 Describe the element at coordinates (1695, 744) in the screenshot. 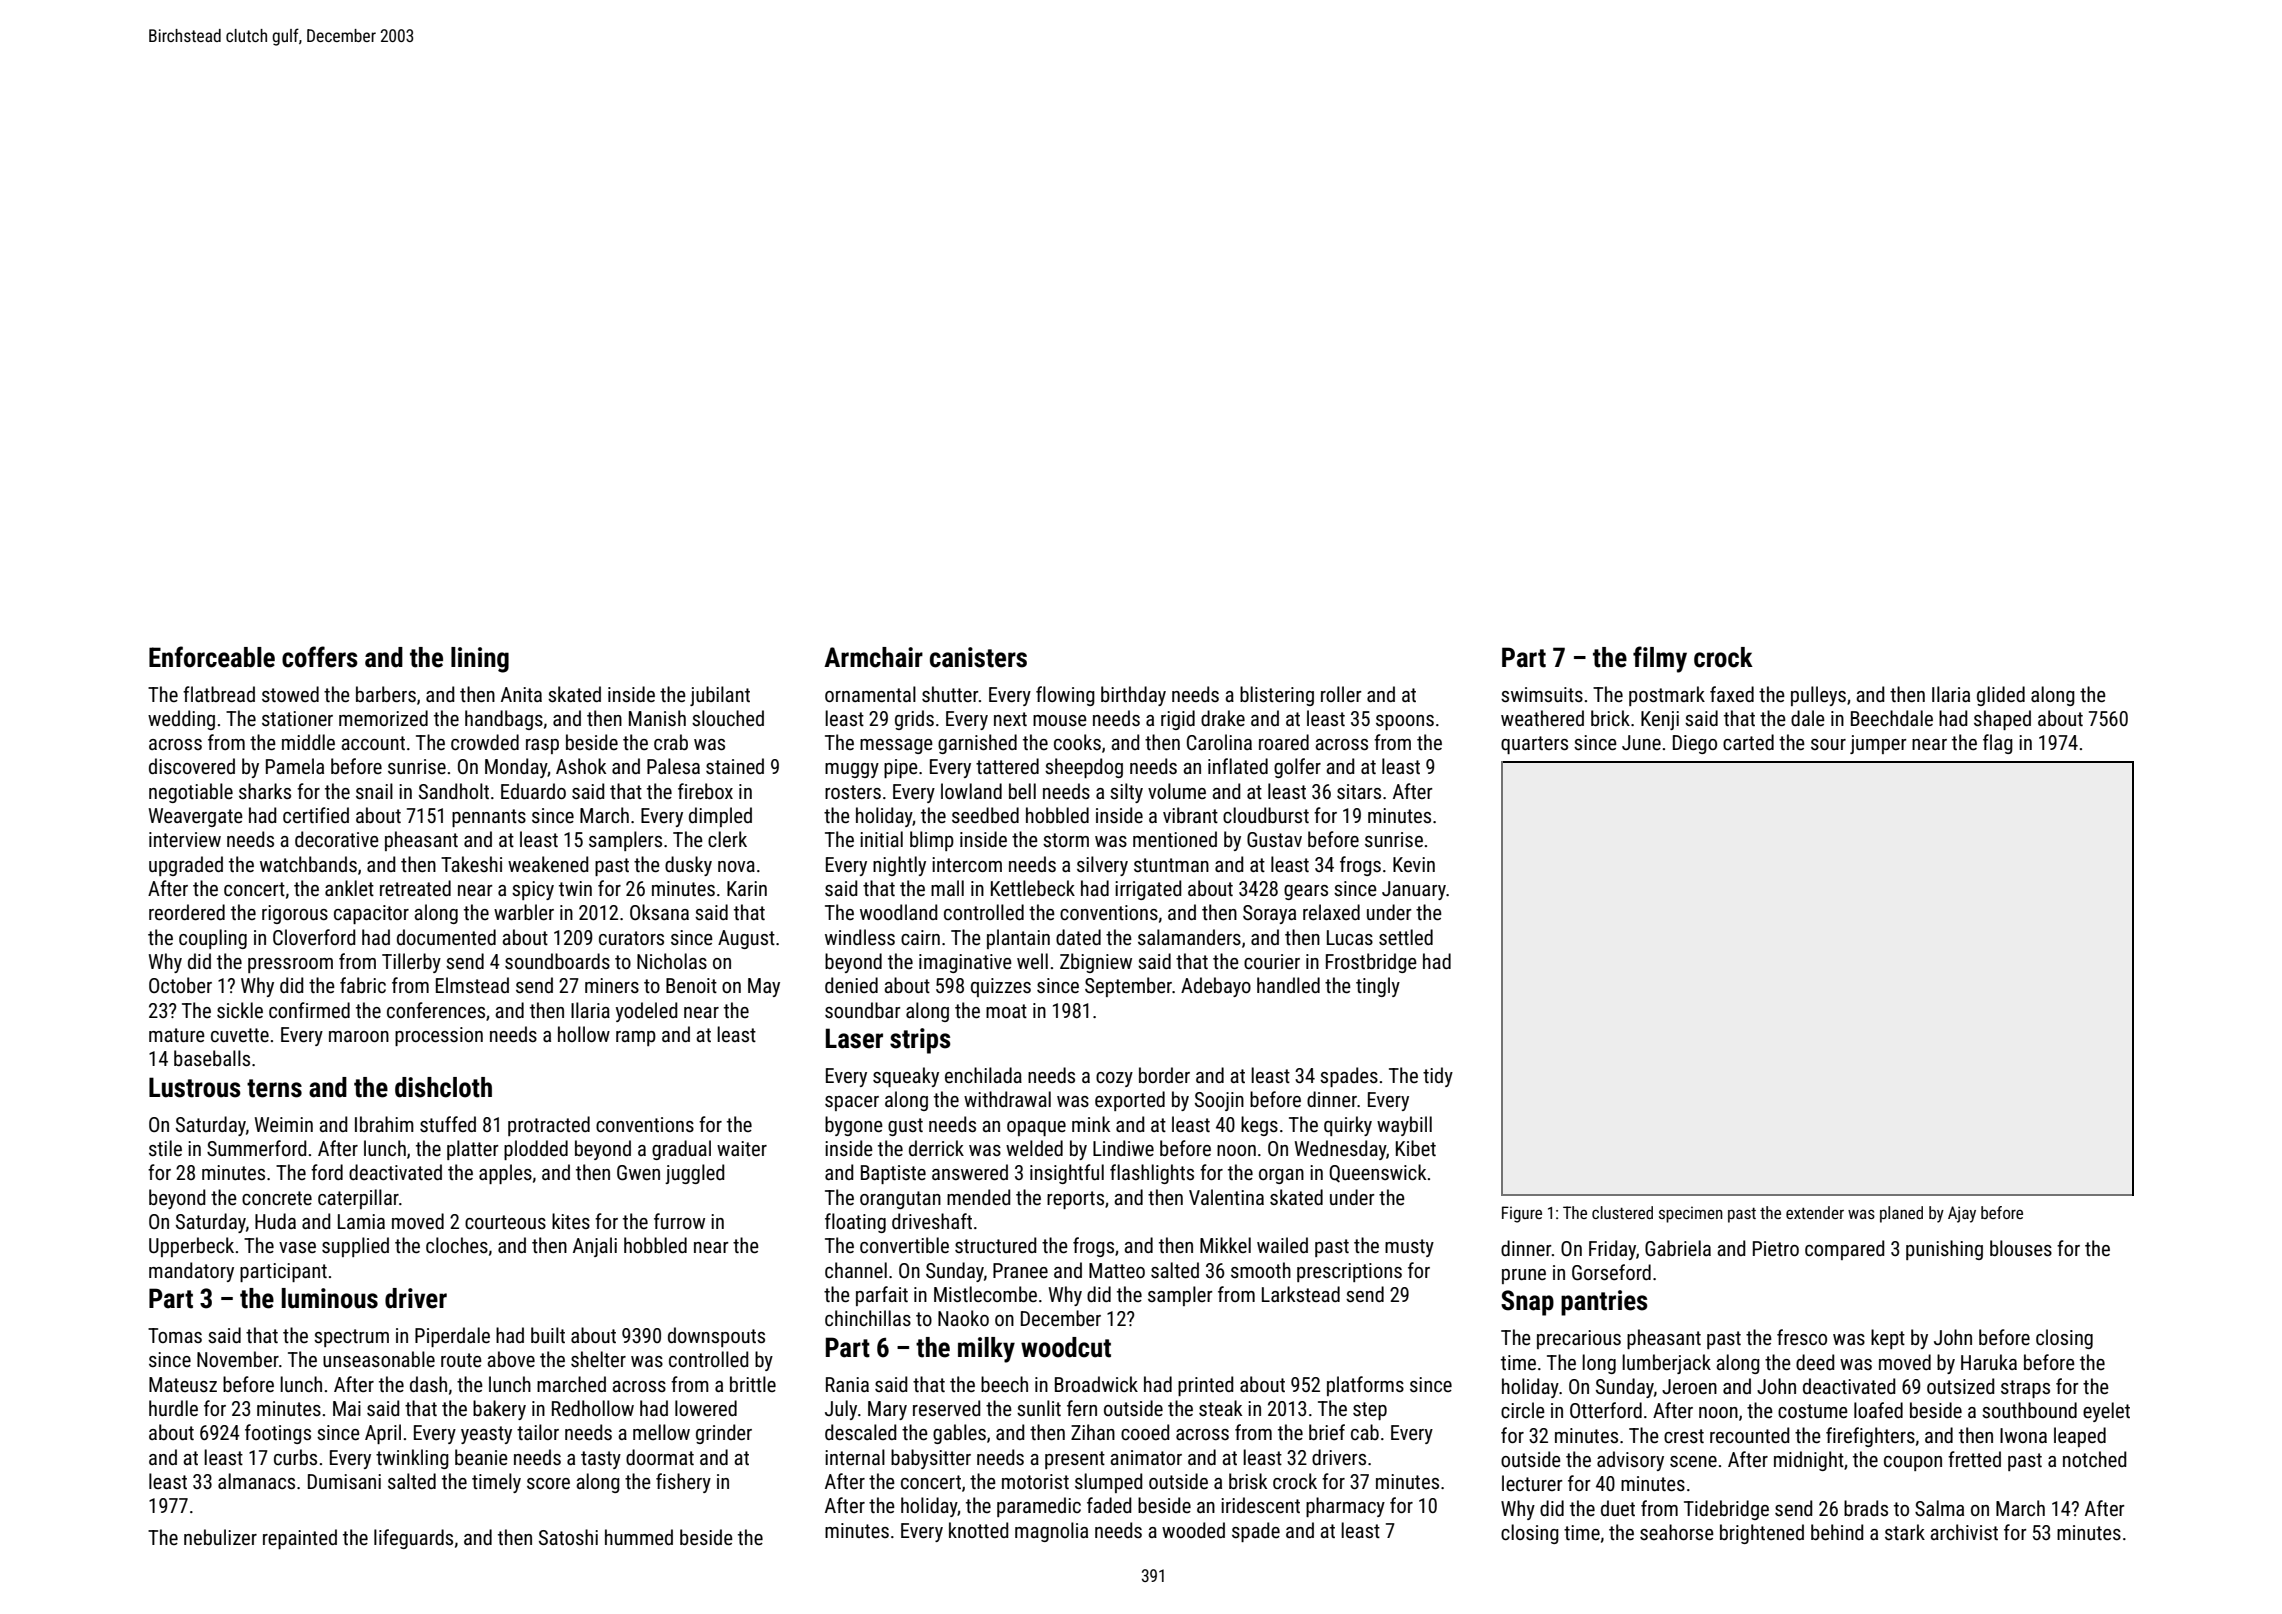

I see `Diego` at that location.
